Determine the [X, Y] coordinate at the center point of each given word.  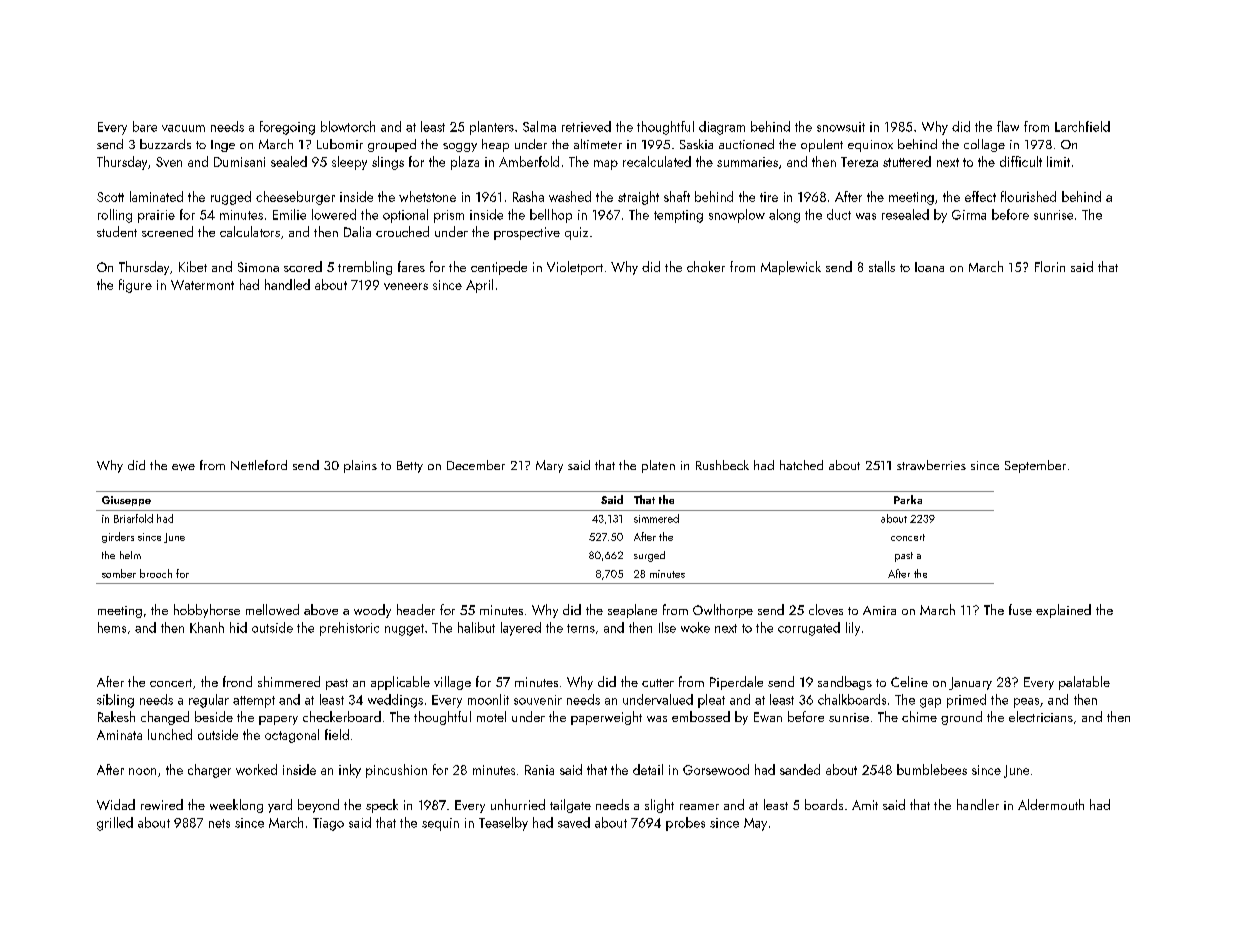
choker [706, 266]
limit [1058, 161]
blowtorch [348, 126]
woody [372, 611]
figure [135, 286]
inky [350, 771]
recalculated [657, 161]
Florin [1050, 266]
